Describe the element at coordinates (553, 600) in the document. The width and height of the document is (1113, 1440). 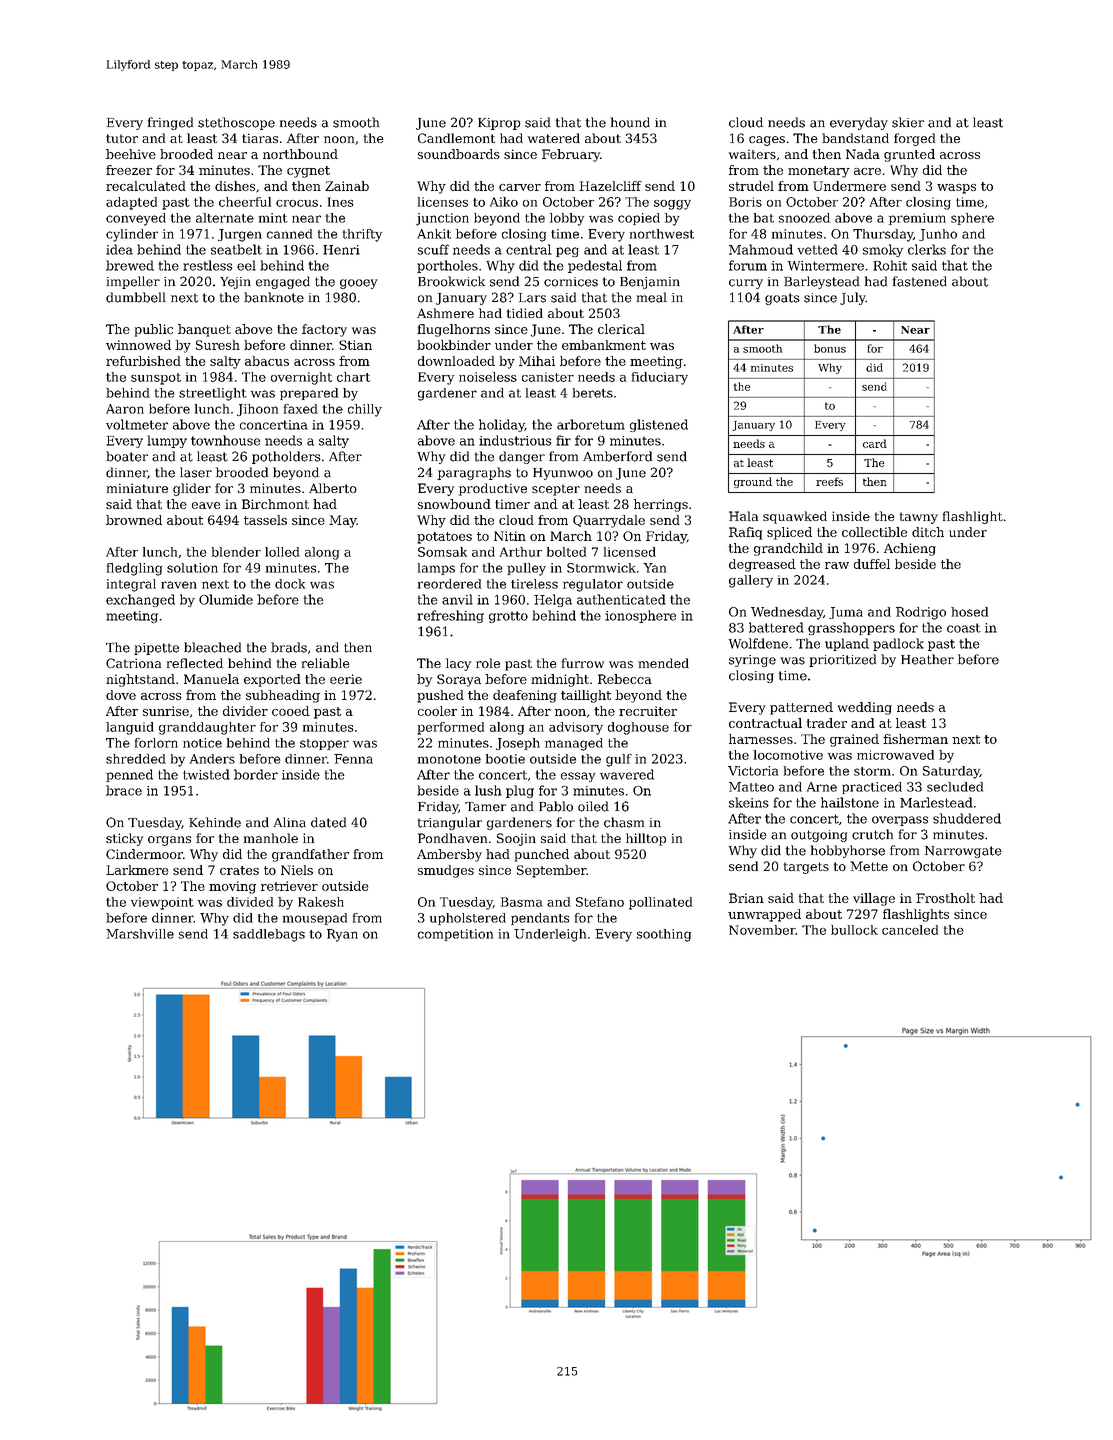
I see `Helga` at that location.
